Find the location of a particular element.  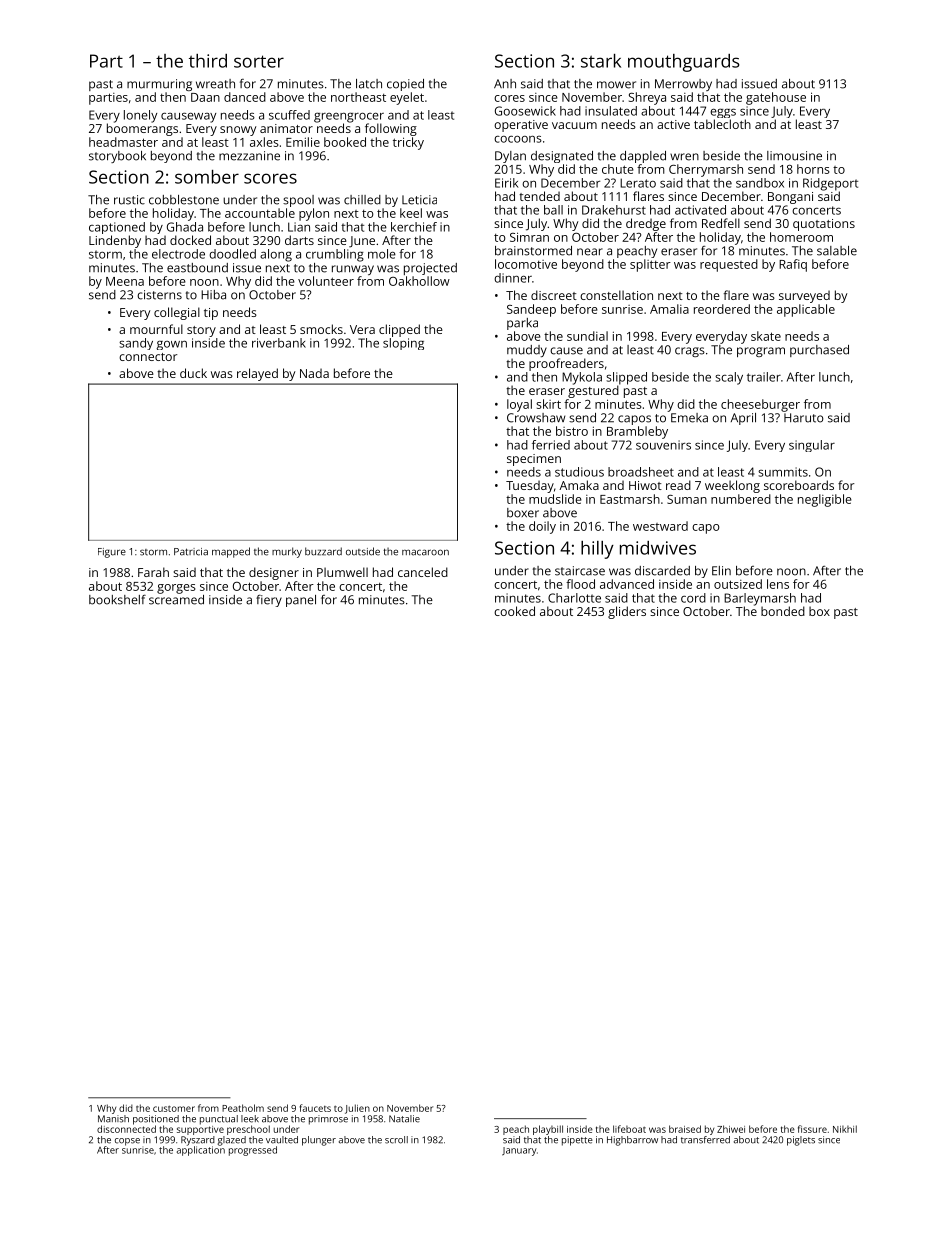

scroll is located at coordinates (396, 1140).
